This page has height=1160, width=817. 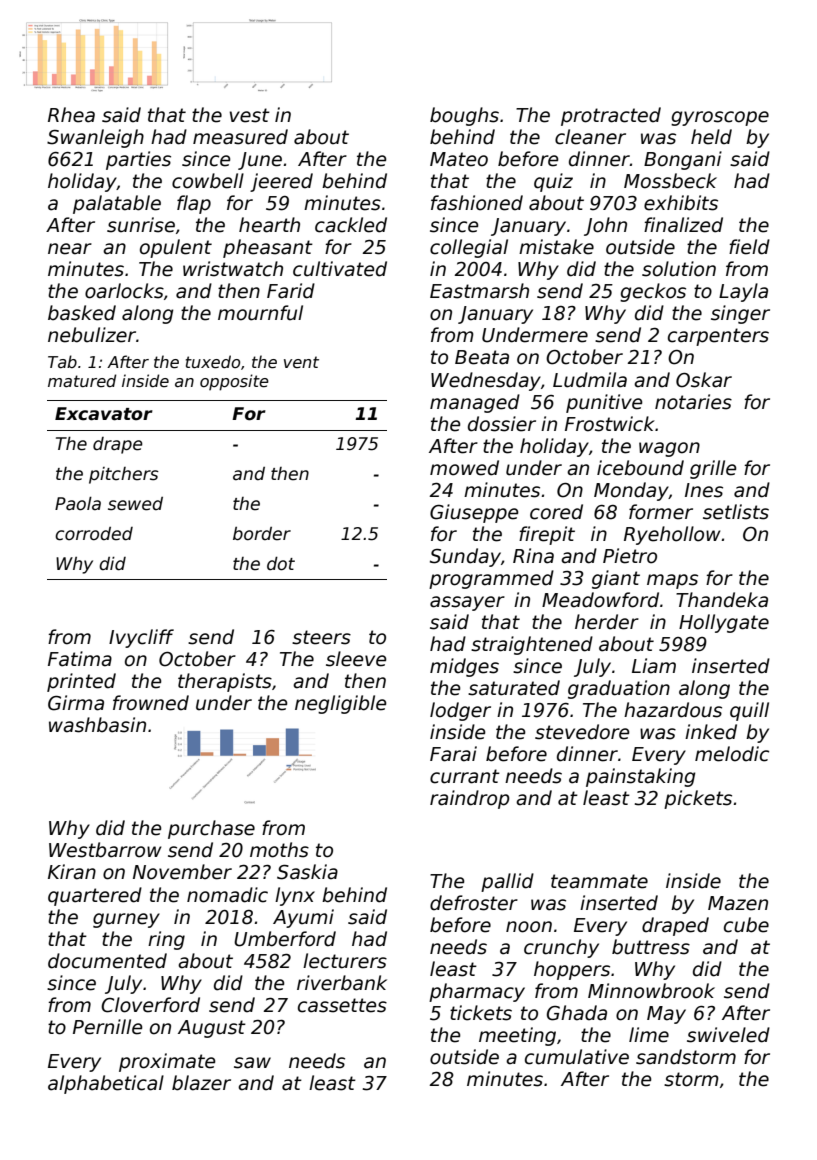 What do you see at coordinates (281, 182) in the page?
I see `jeered` at bounding box center [281, 182].
